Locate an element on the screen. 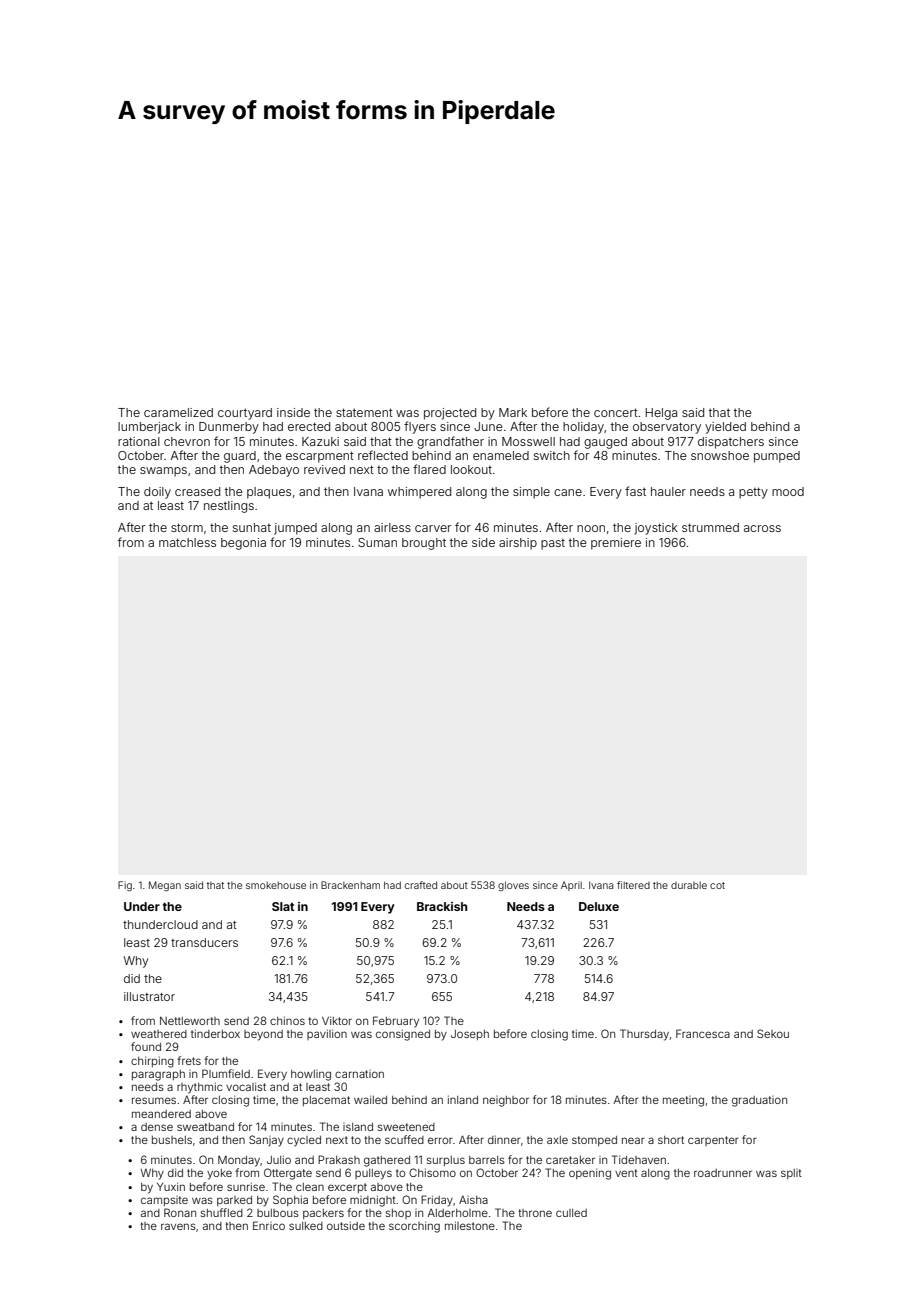  Fig is located at coordinates (125, 886).
